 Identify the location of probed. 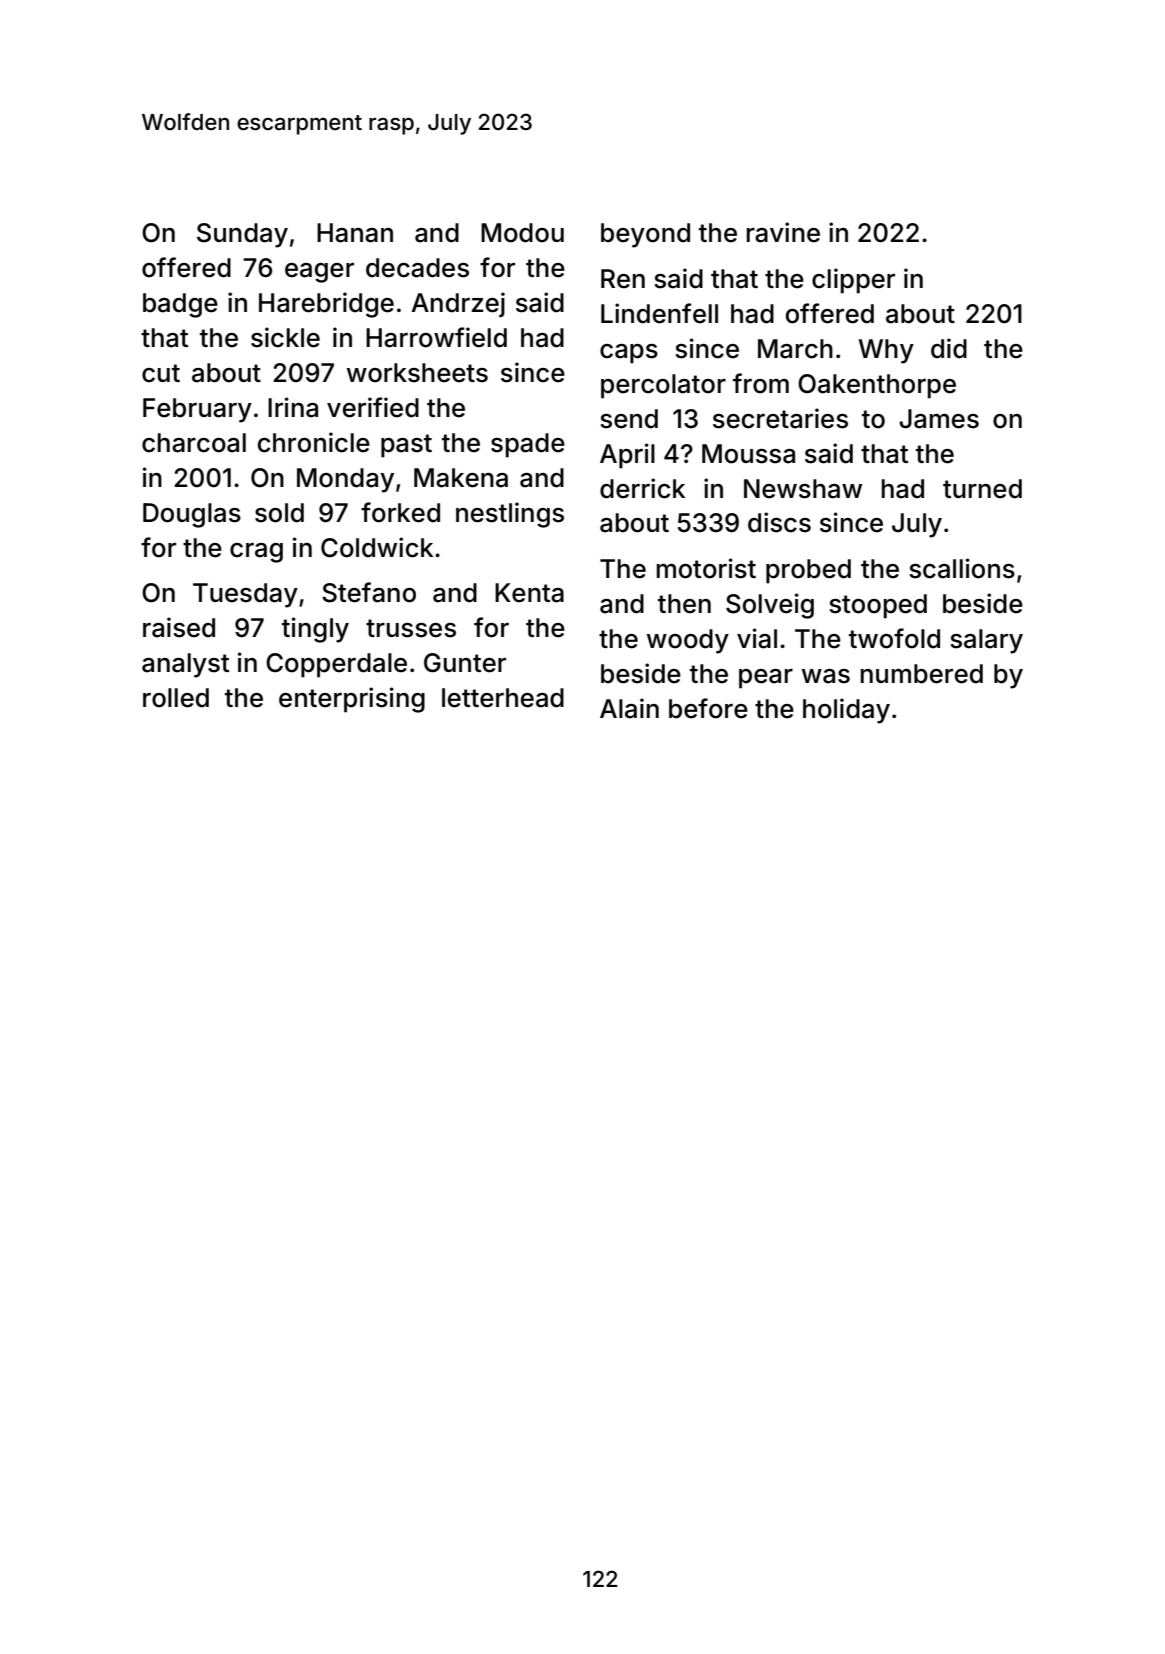
(808, 571).
